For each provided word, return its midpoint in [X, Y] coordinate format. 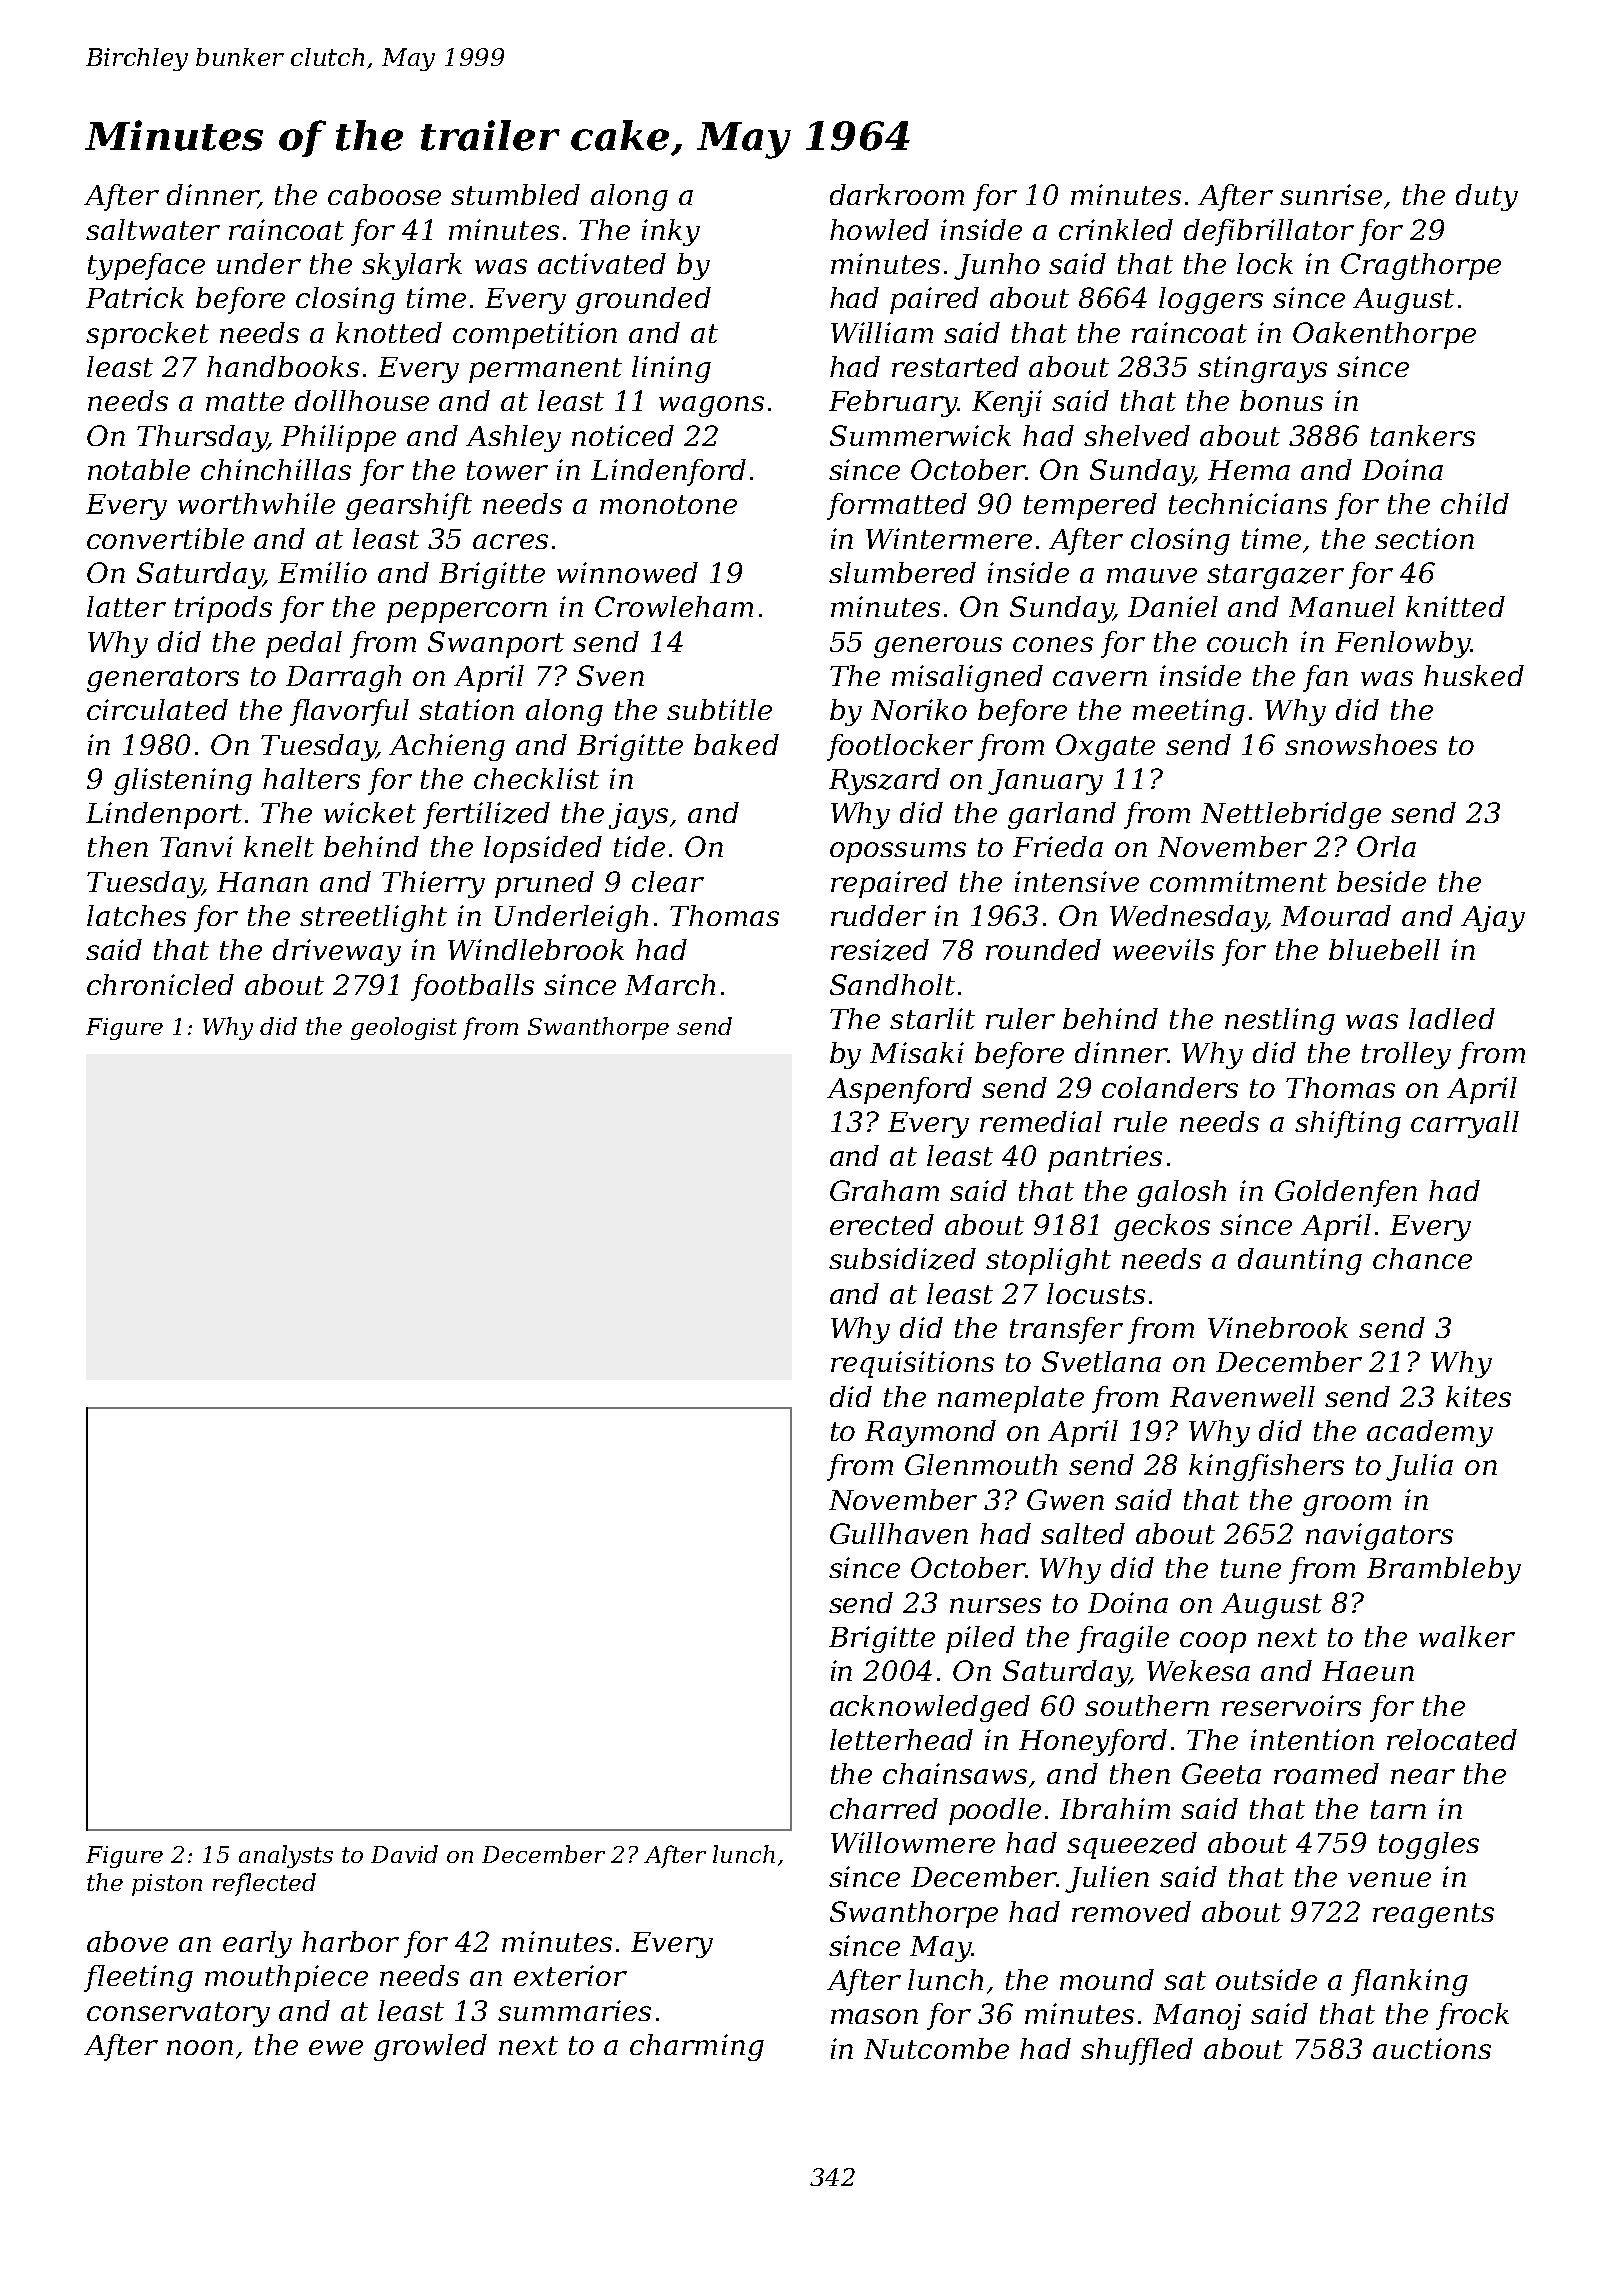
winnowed [627, 572]
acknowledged [930, 1708]
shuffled [1137, 2051]
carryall [1465, 1124]
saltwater [153, 229]
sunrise [1331, 194]
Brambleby [1444, 1570]
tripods [223, 609]
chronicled [160, 984]
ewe [336, 2047]
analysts [286, 1856]
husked [1474, 675]
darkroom [897, 194]
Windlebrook [536, 949]
